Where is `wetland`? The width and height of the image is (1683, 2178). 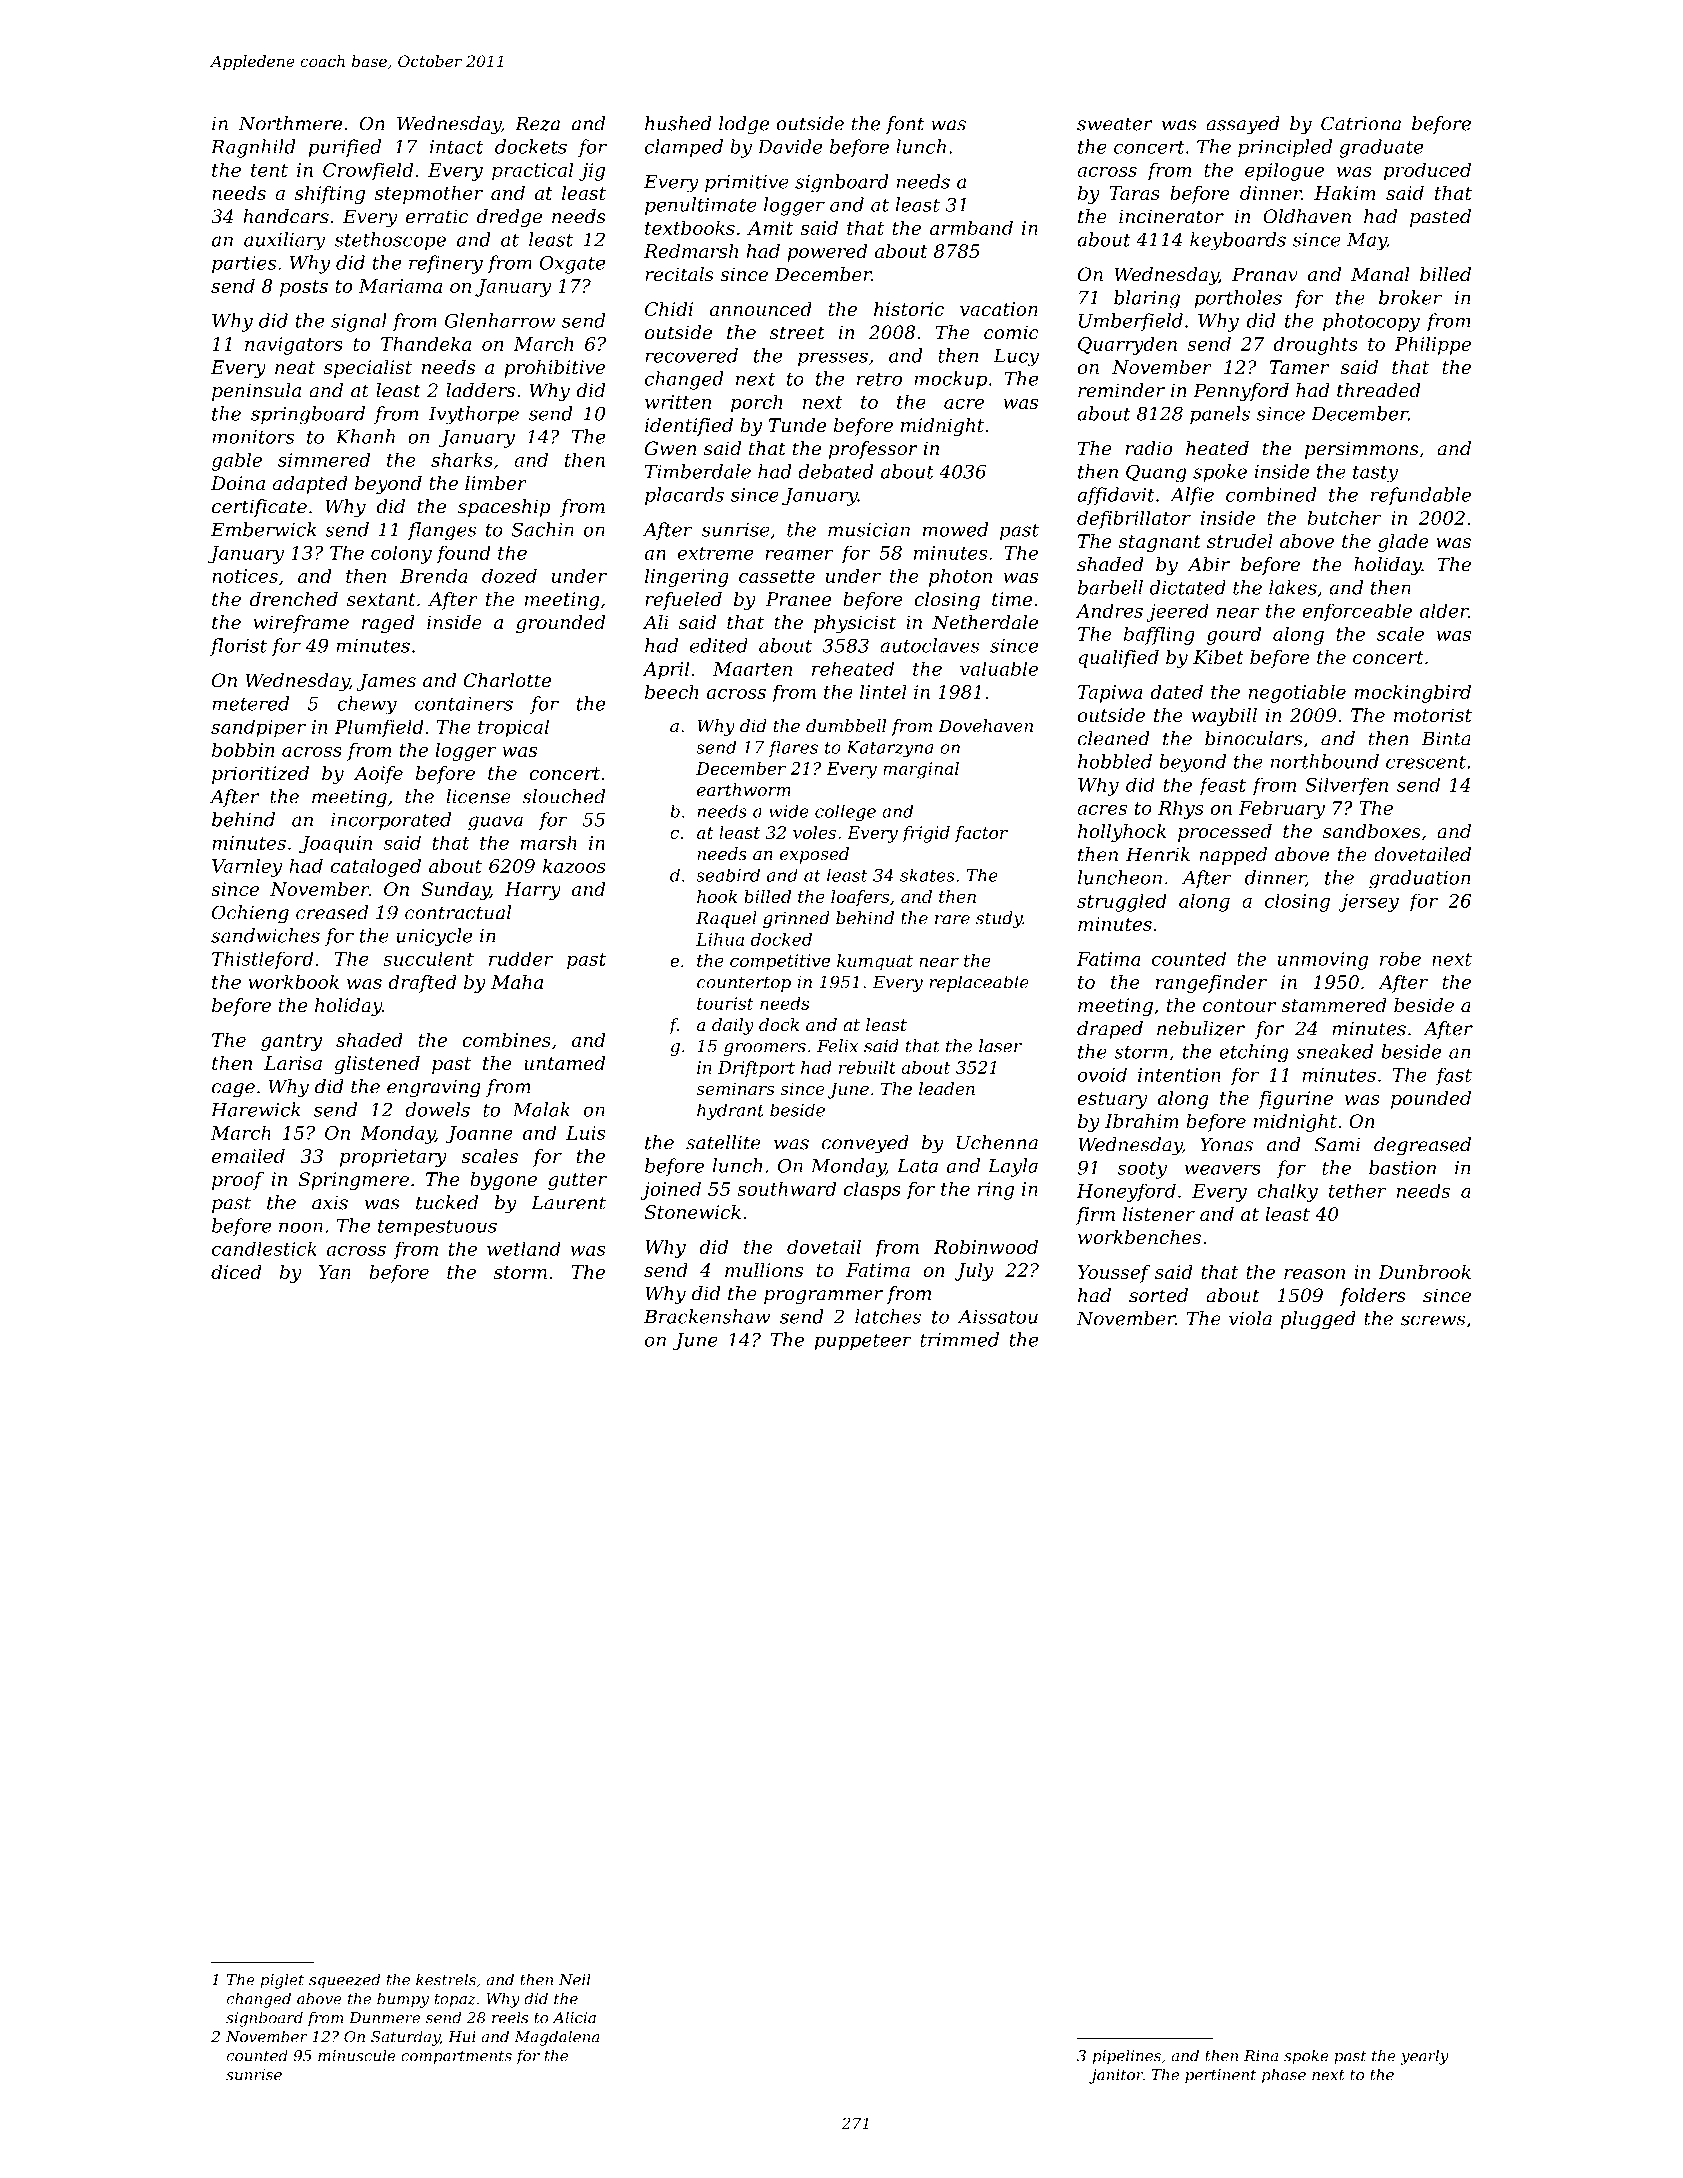
wetland is located at coordinates (524, 1248).
